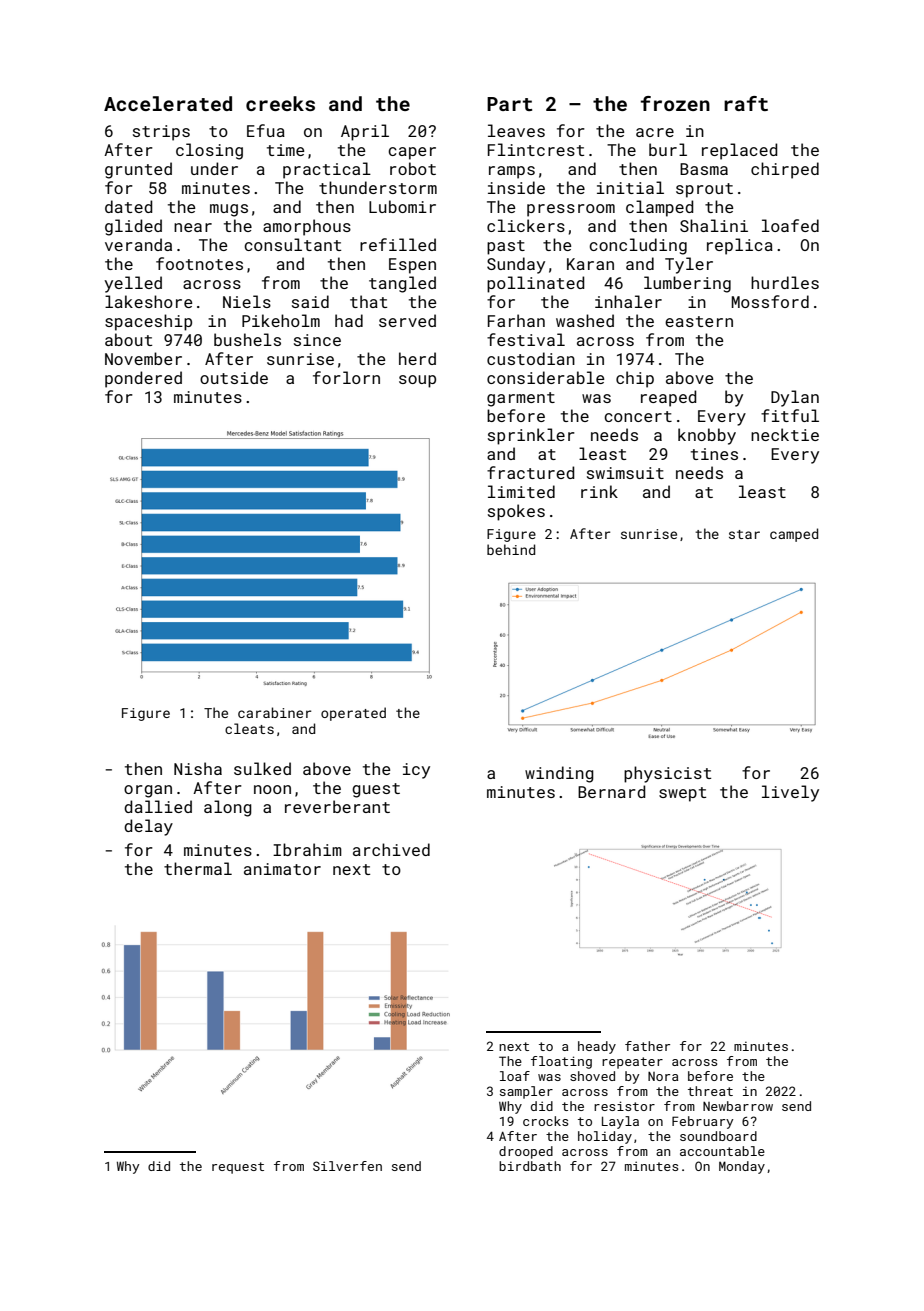 Image resolution: width=924 pixels, height=1311 pixels. I want to click on animator, so click(282, 869).
